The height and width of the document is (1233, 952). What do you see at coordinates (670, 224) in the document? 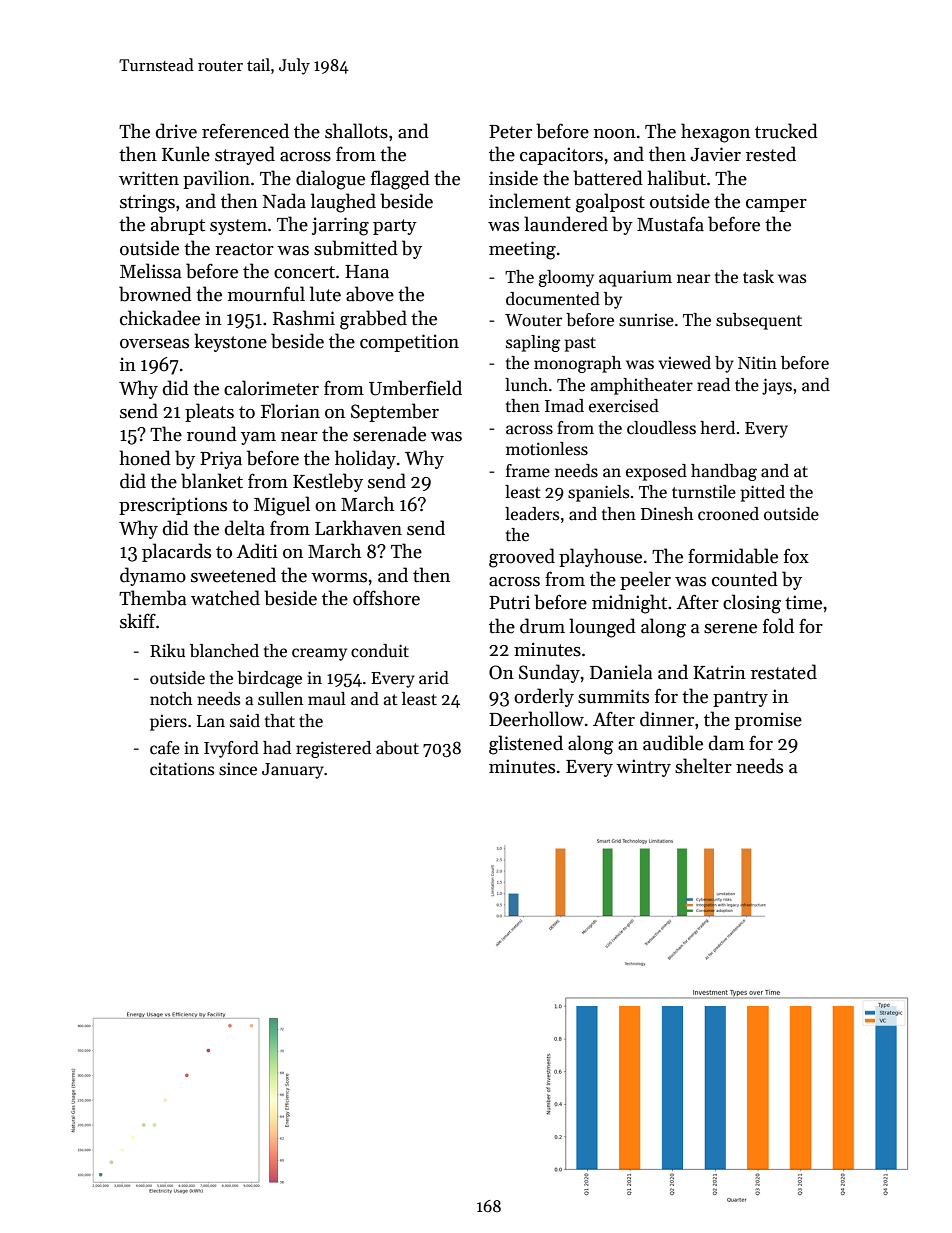
I see `Mustafa` at bounding box center [670, 224].
